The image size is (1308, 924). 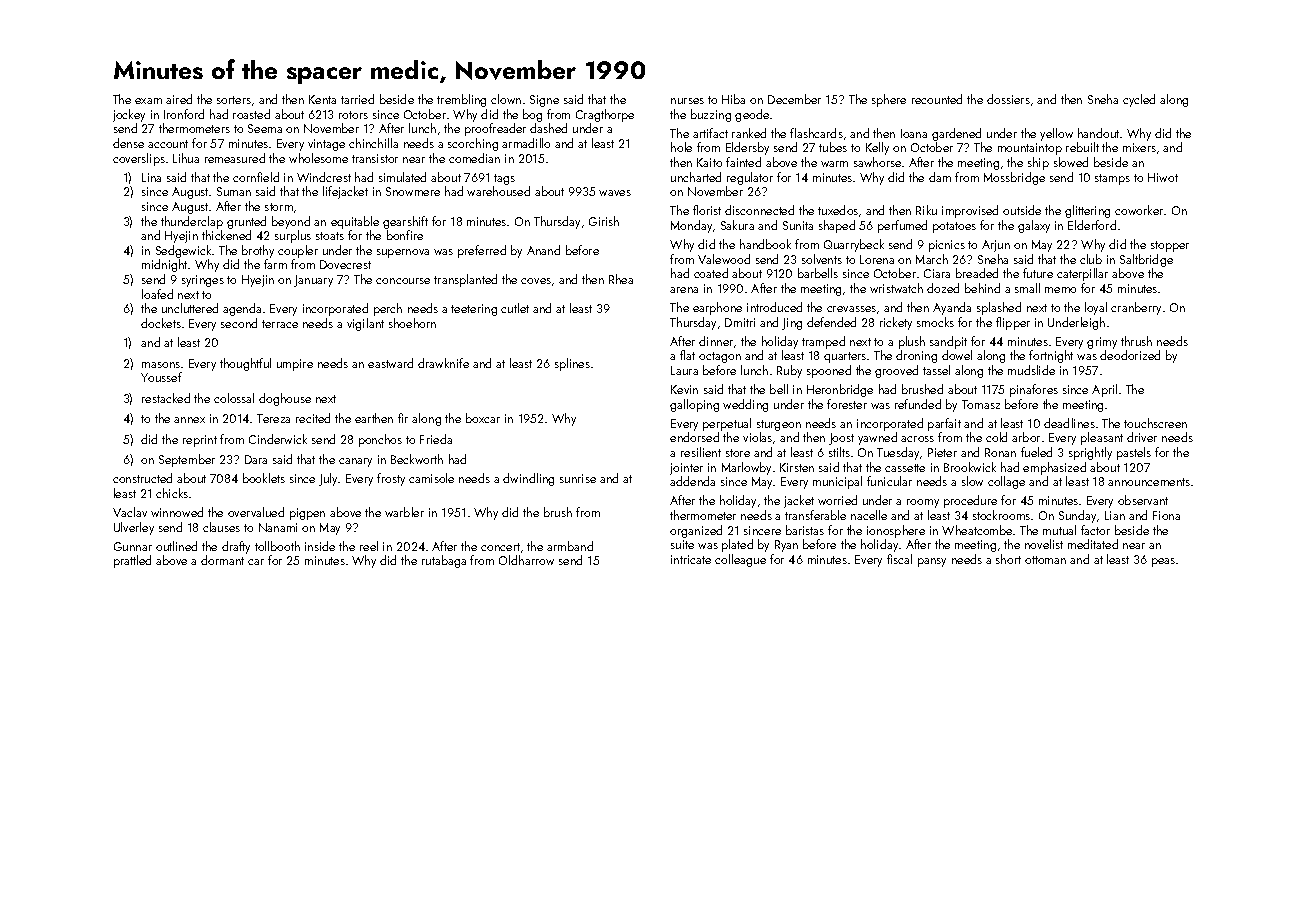 What do you see at coordinates (357, 99) in the screenshot?
I see `tarried` at bounding box center [357, 99].
